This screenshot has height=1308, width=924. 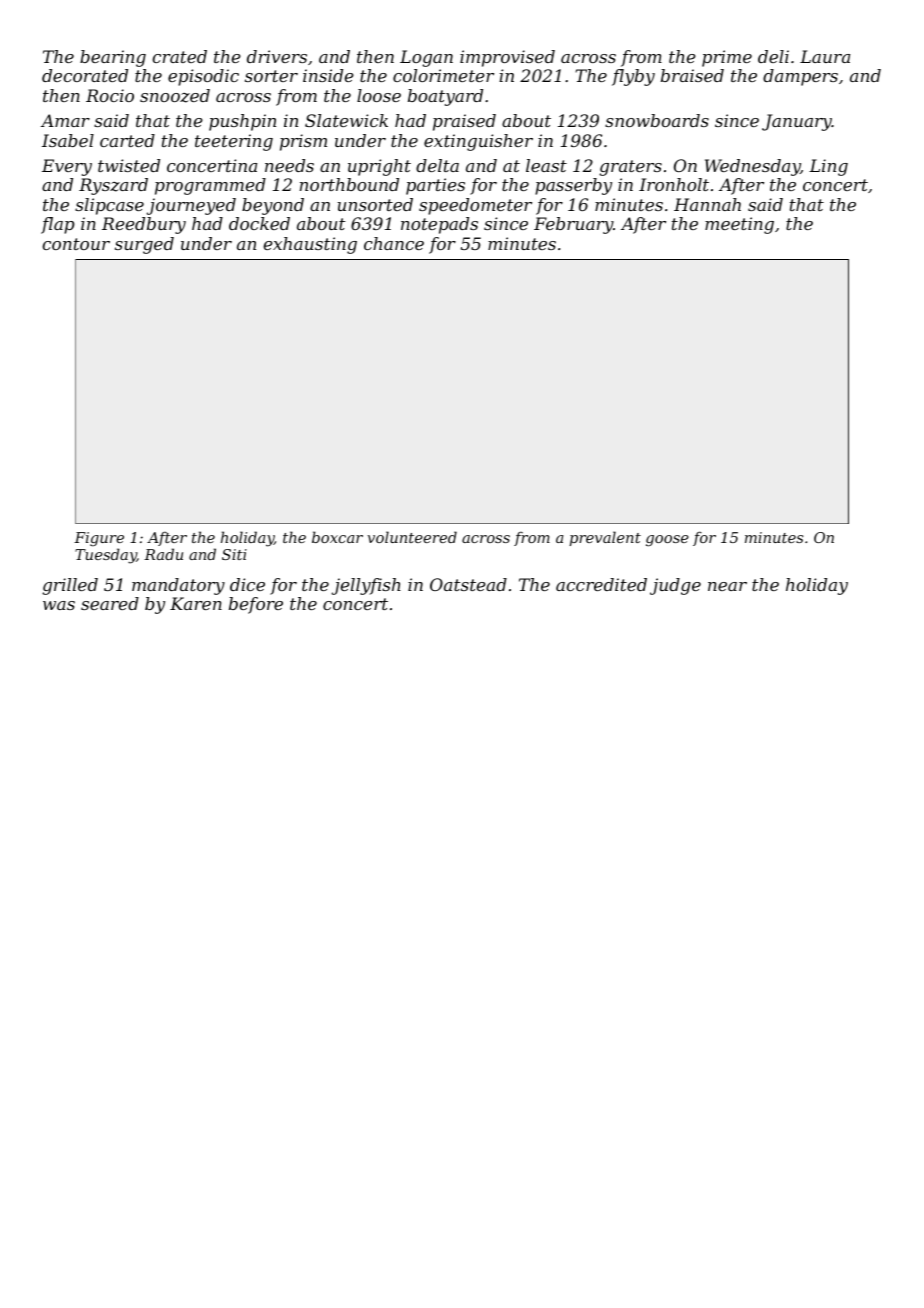 What do you see at coordinates (65, 120) in the screenshot?
I see `Amar` at bounding box center [65, 120].
